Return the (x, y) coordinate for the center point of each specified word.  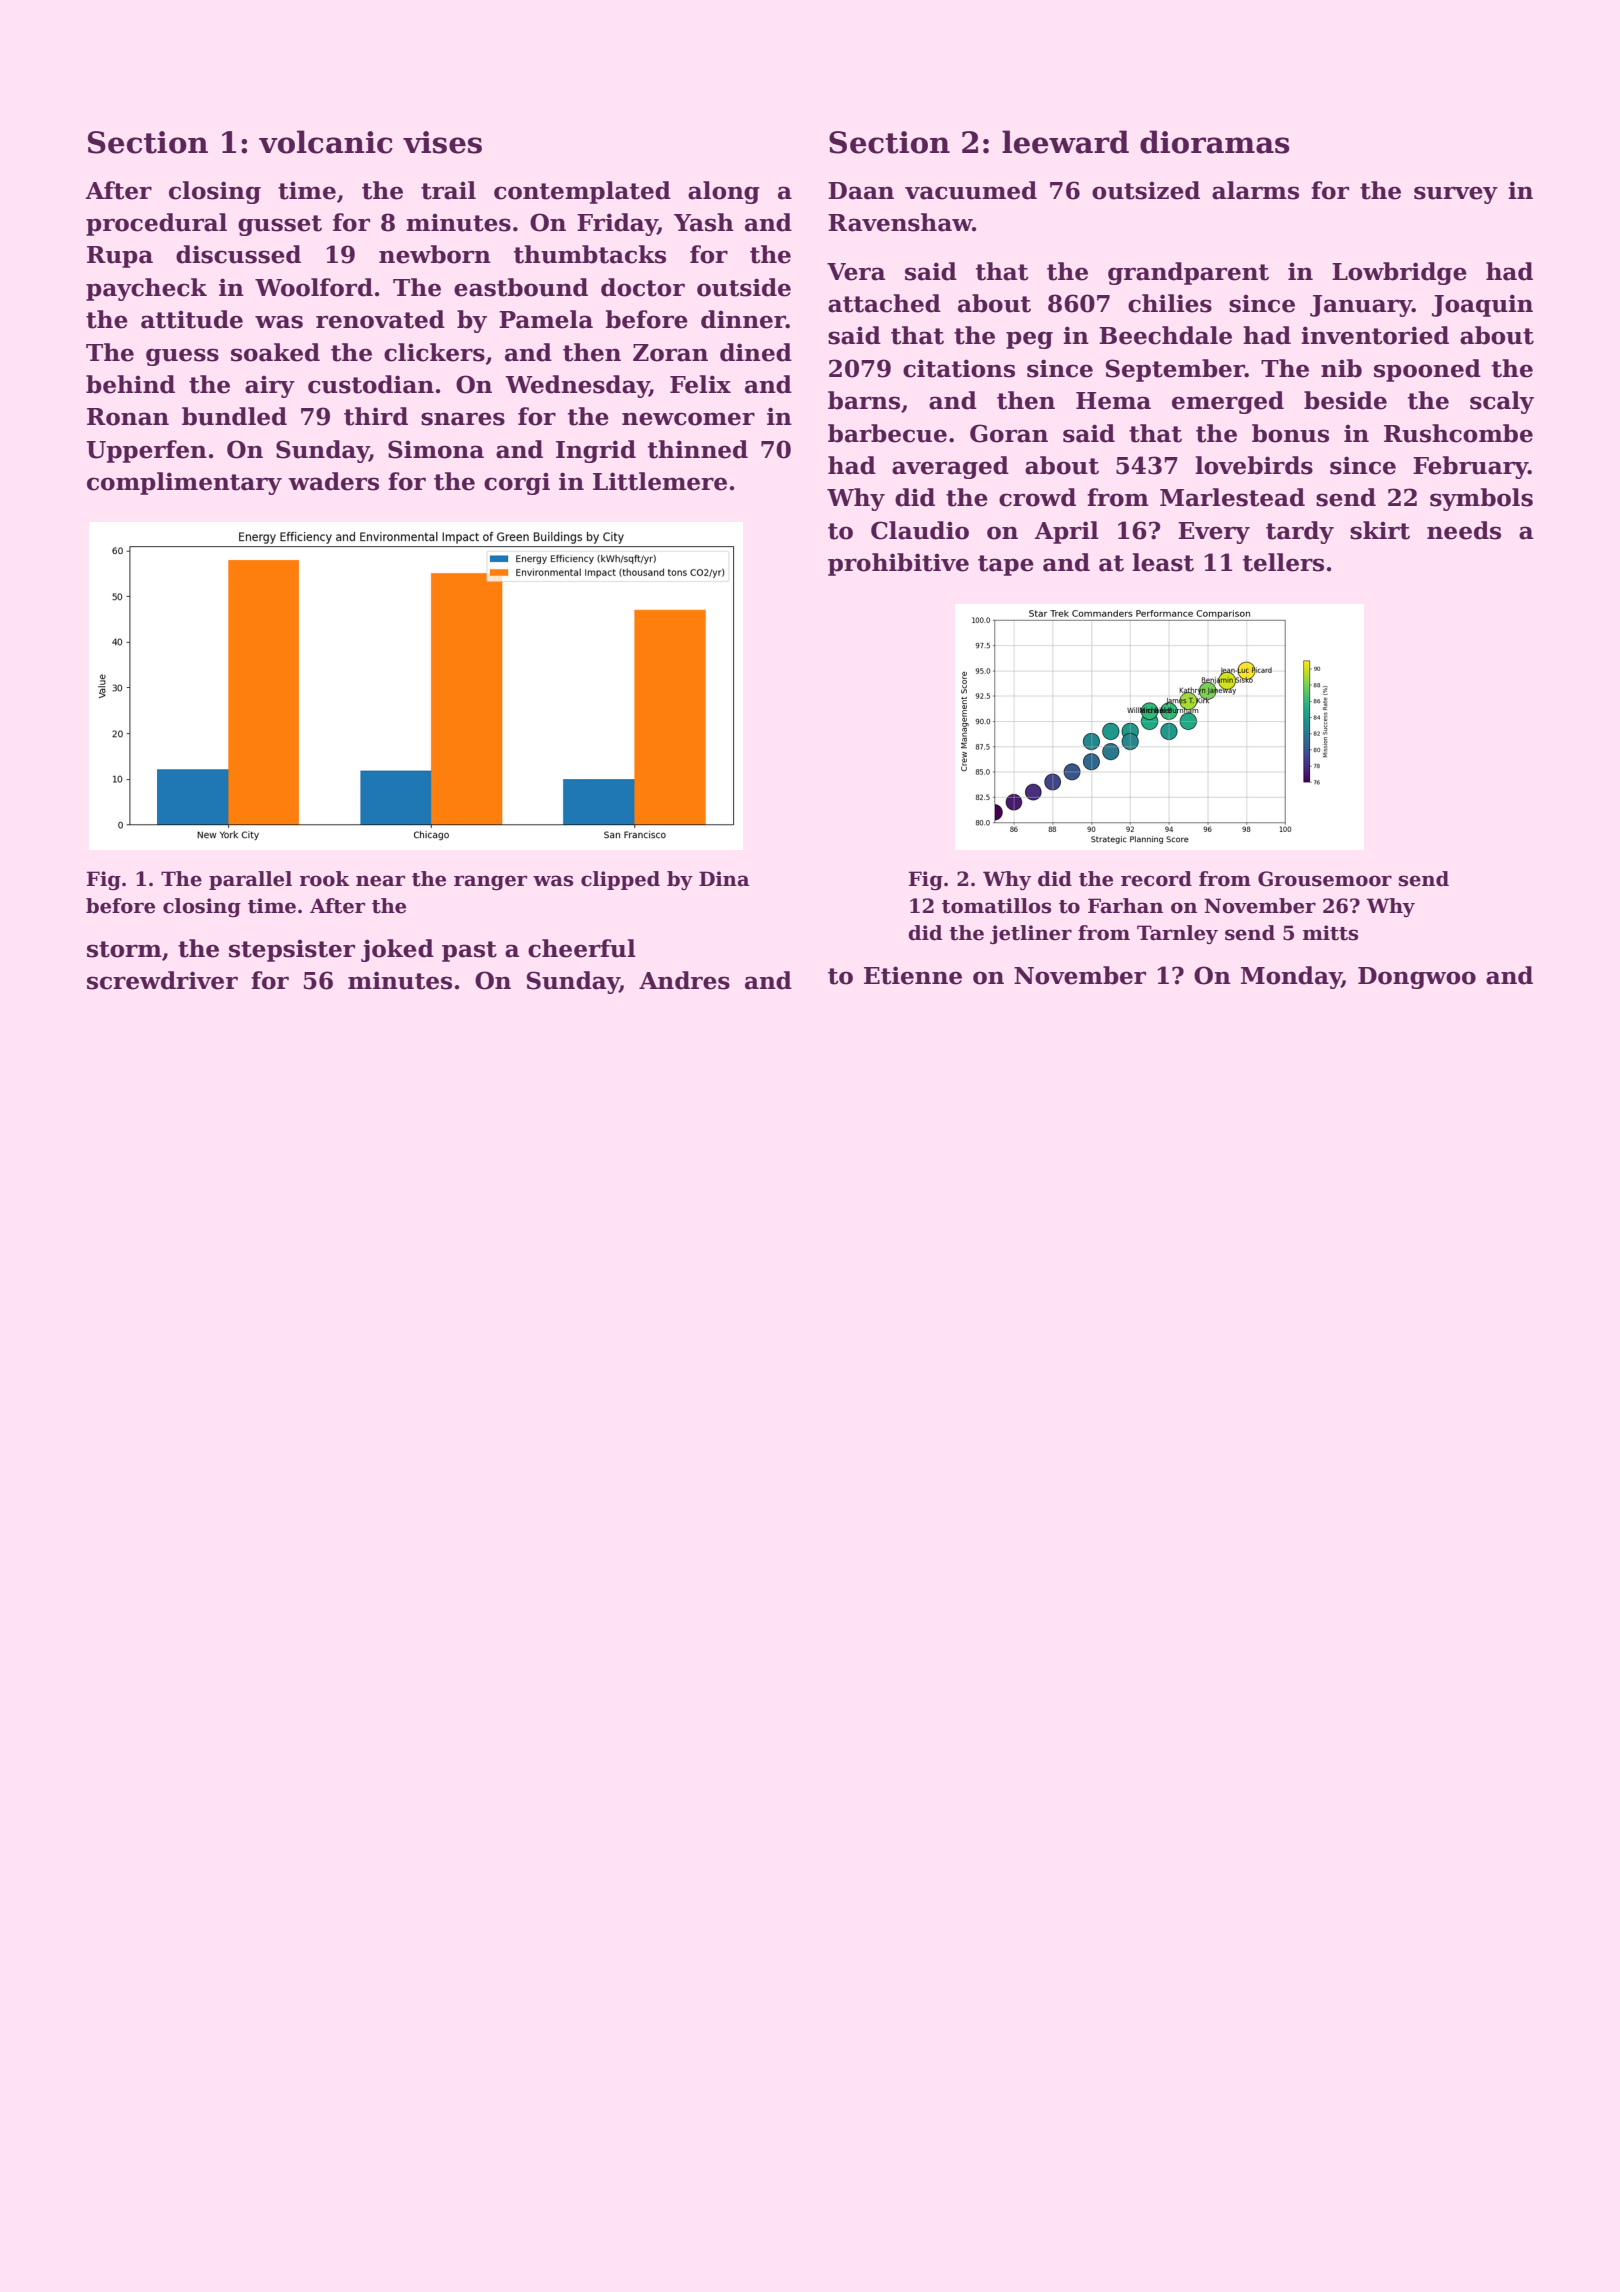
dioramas (1215, 142)
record (1156, 879)
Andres (684, 980)
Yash (704, 222)
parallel (250, 880)
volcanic (326, 142)
